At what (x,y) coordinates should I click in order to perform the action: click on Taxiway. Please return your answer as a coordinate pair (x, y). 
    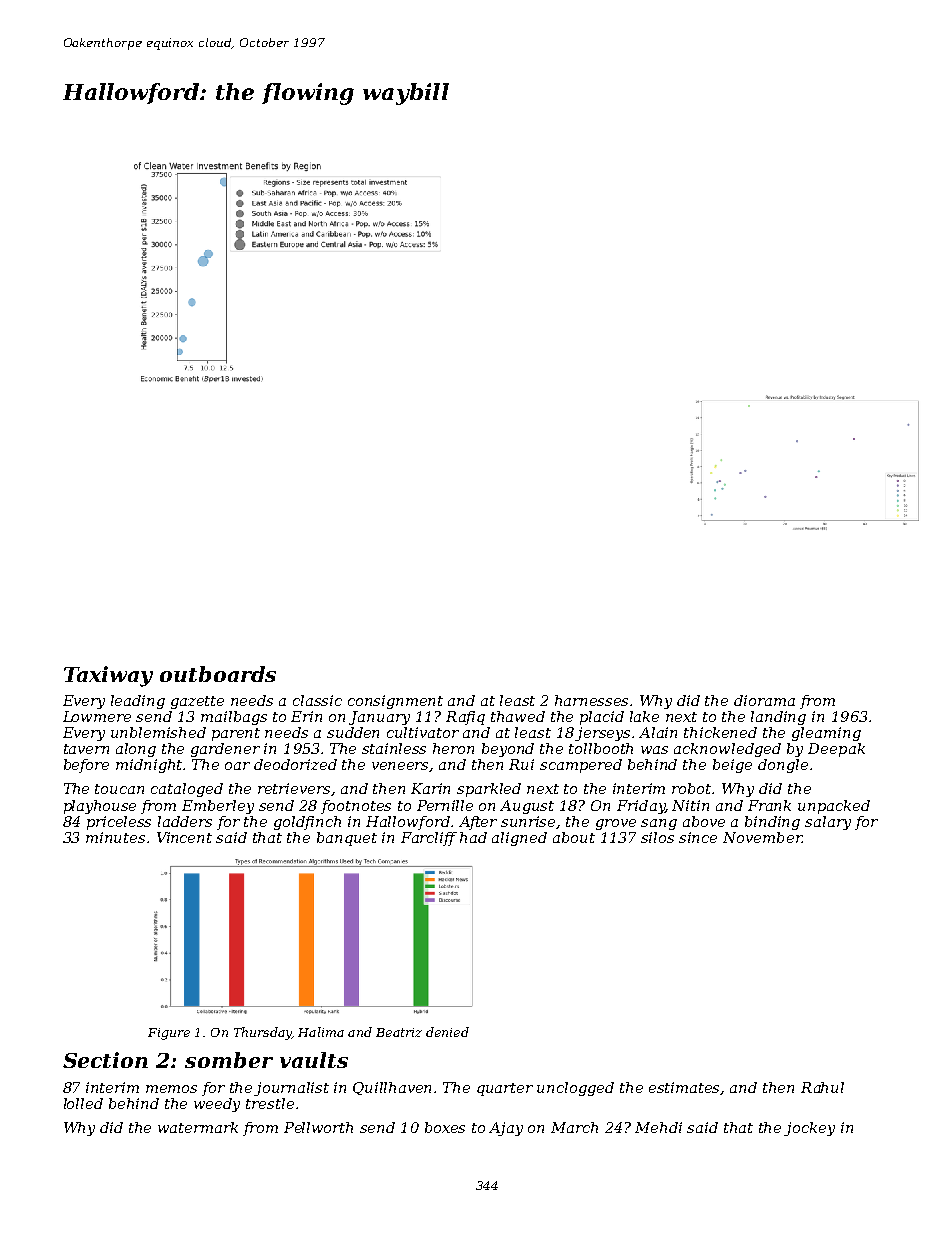
    Looking at the image, I should click on (108, 676).
